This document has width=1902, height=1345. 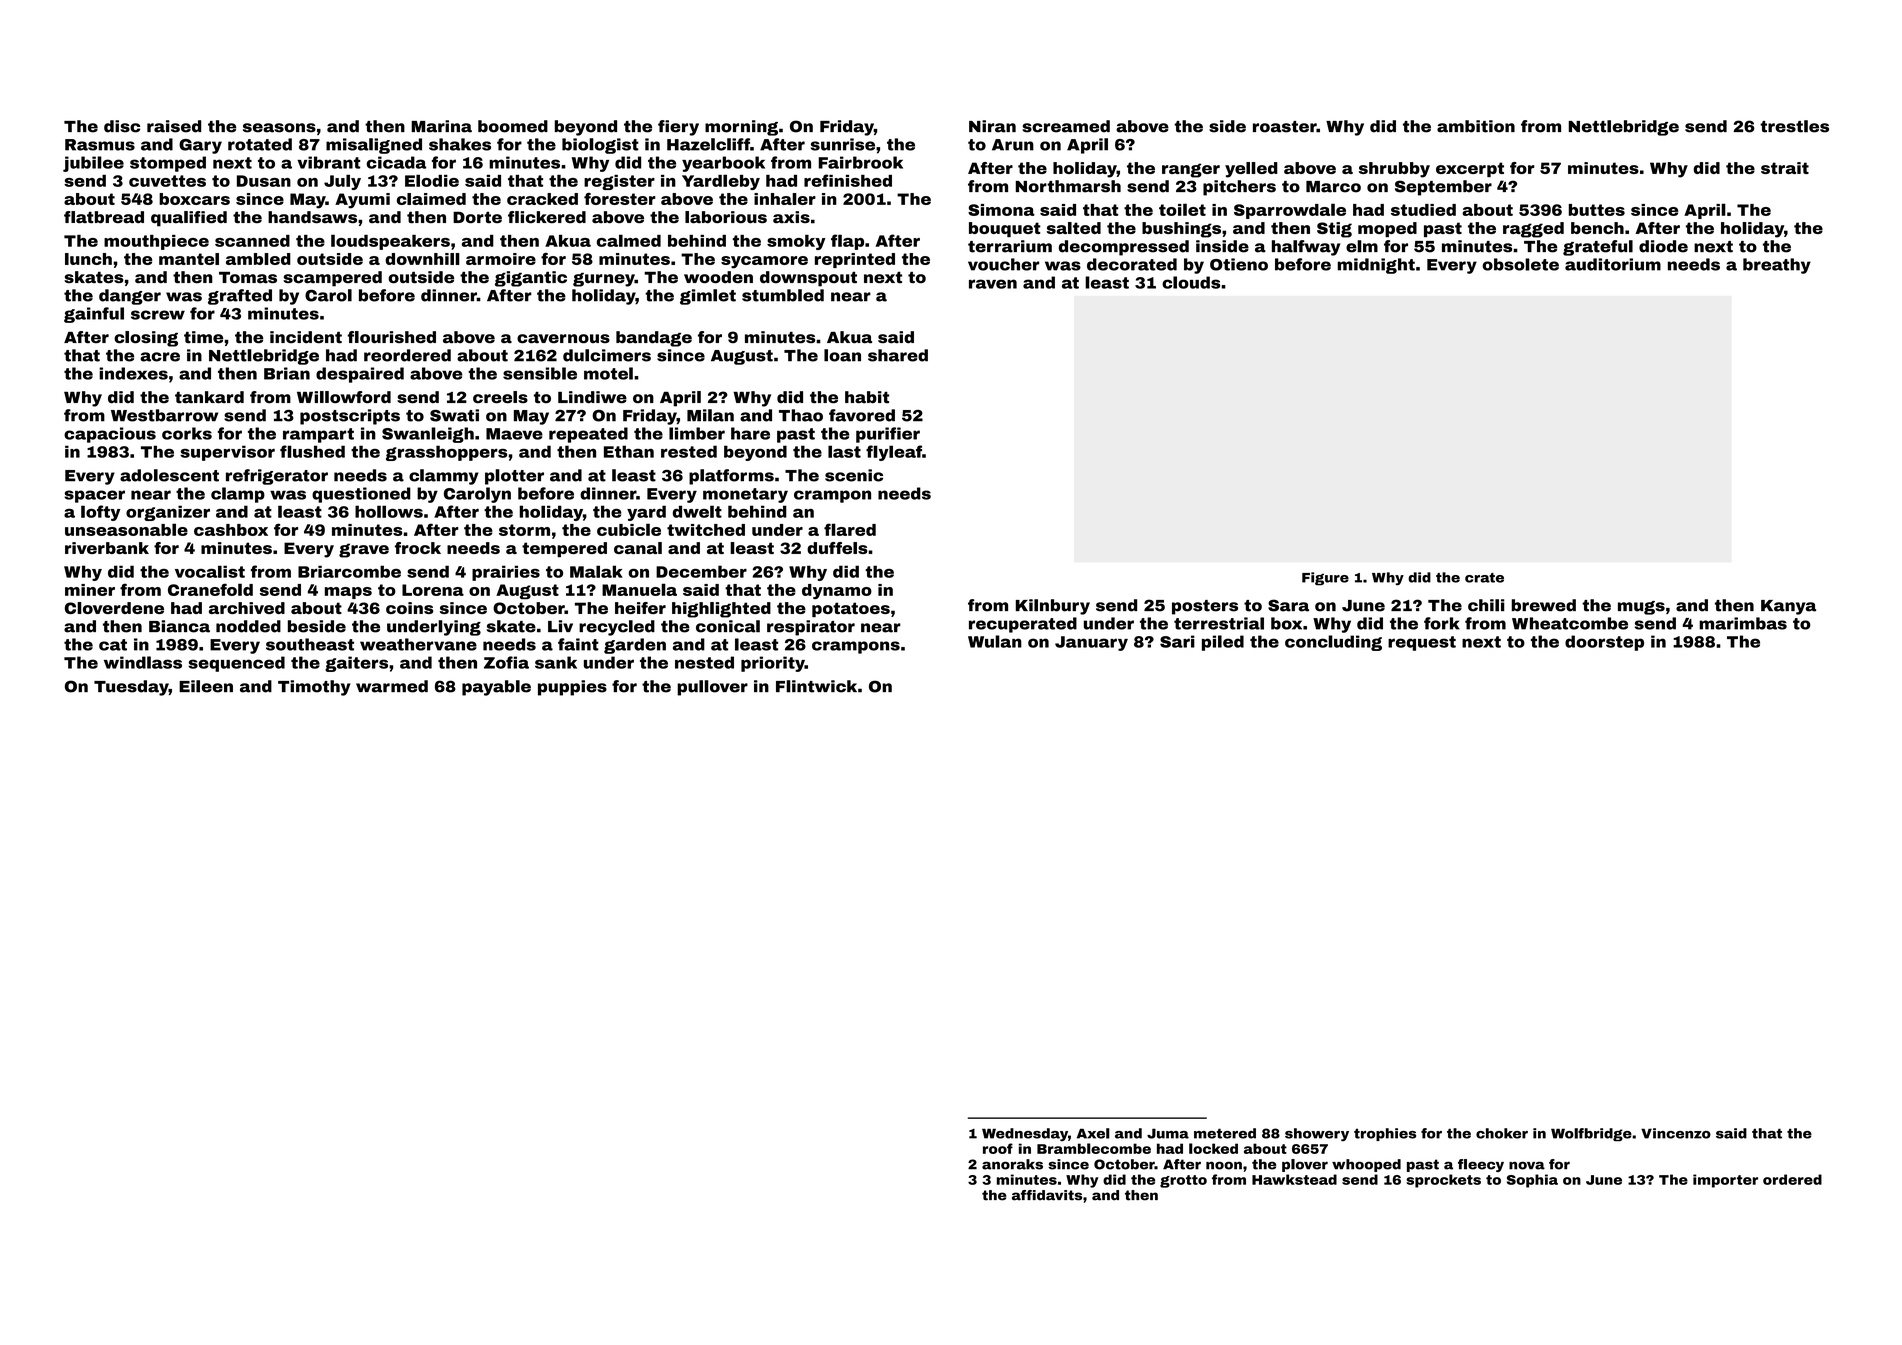 What do you see at coordinates (1502, 1133) in the document?
I see `choker` at bounding box center [1502, 1133].
